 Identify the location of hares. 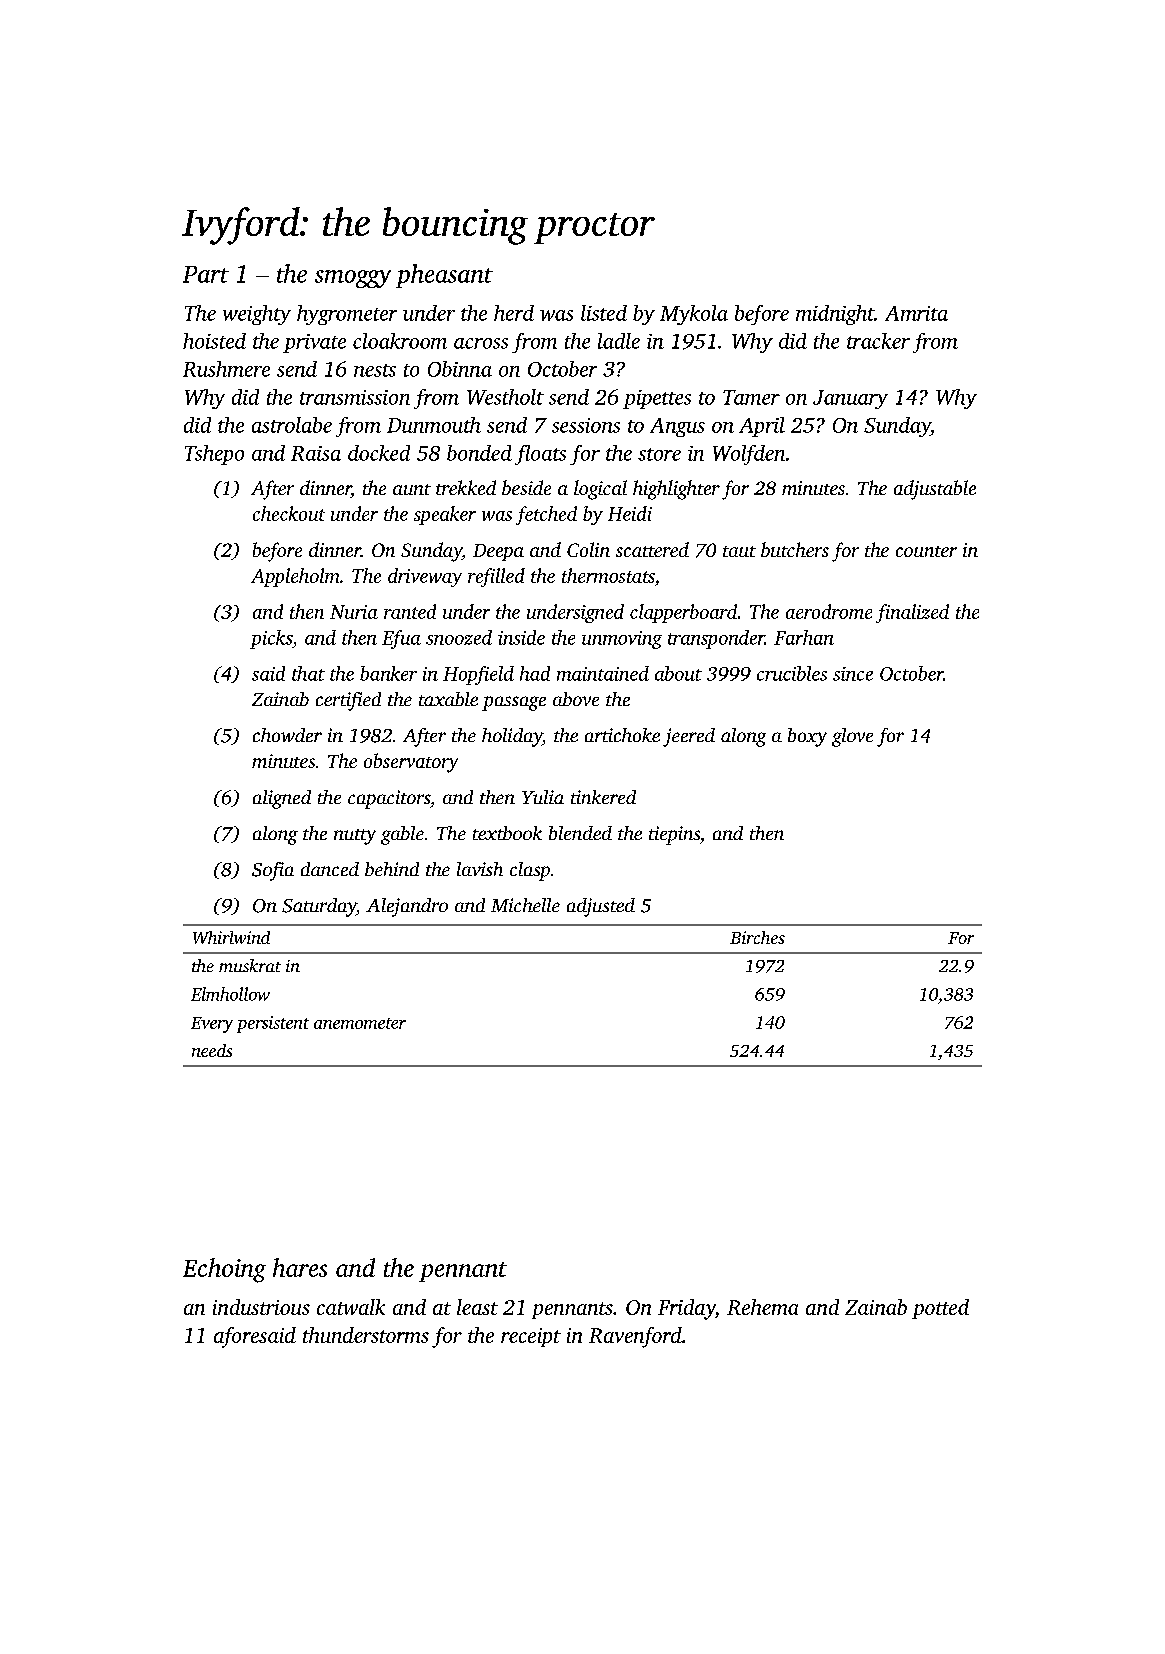
(300, 1267).
